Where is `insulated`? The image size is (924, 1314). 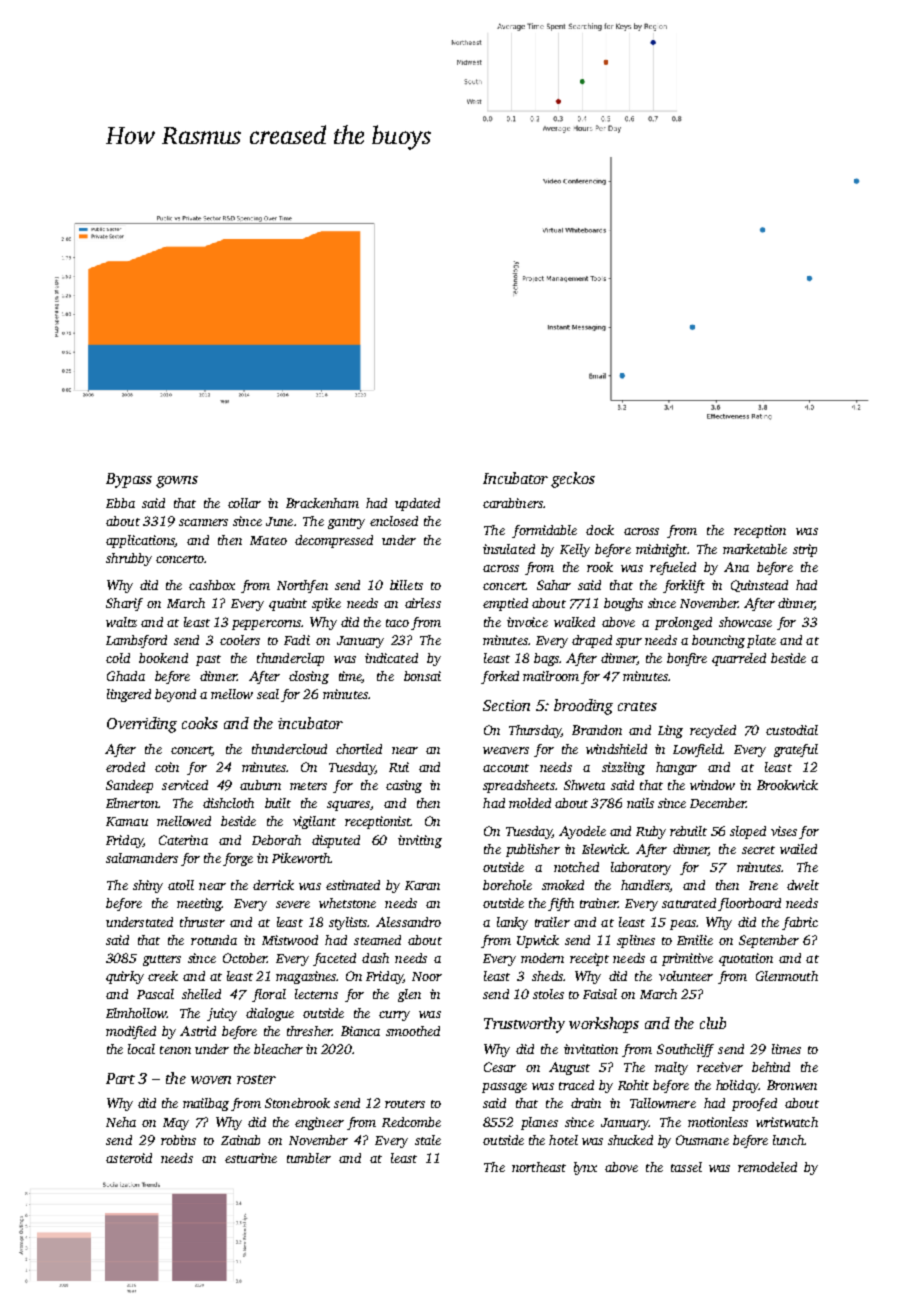 insulated is located at coordinates (509, 549).
